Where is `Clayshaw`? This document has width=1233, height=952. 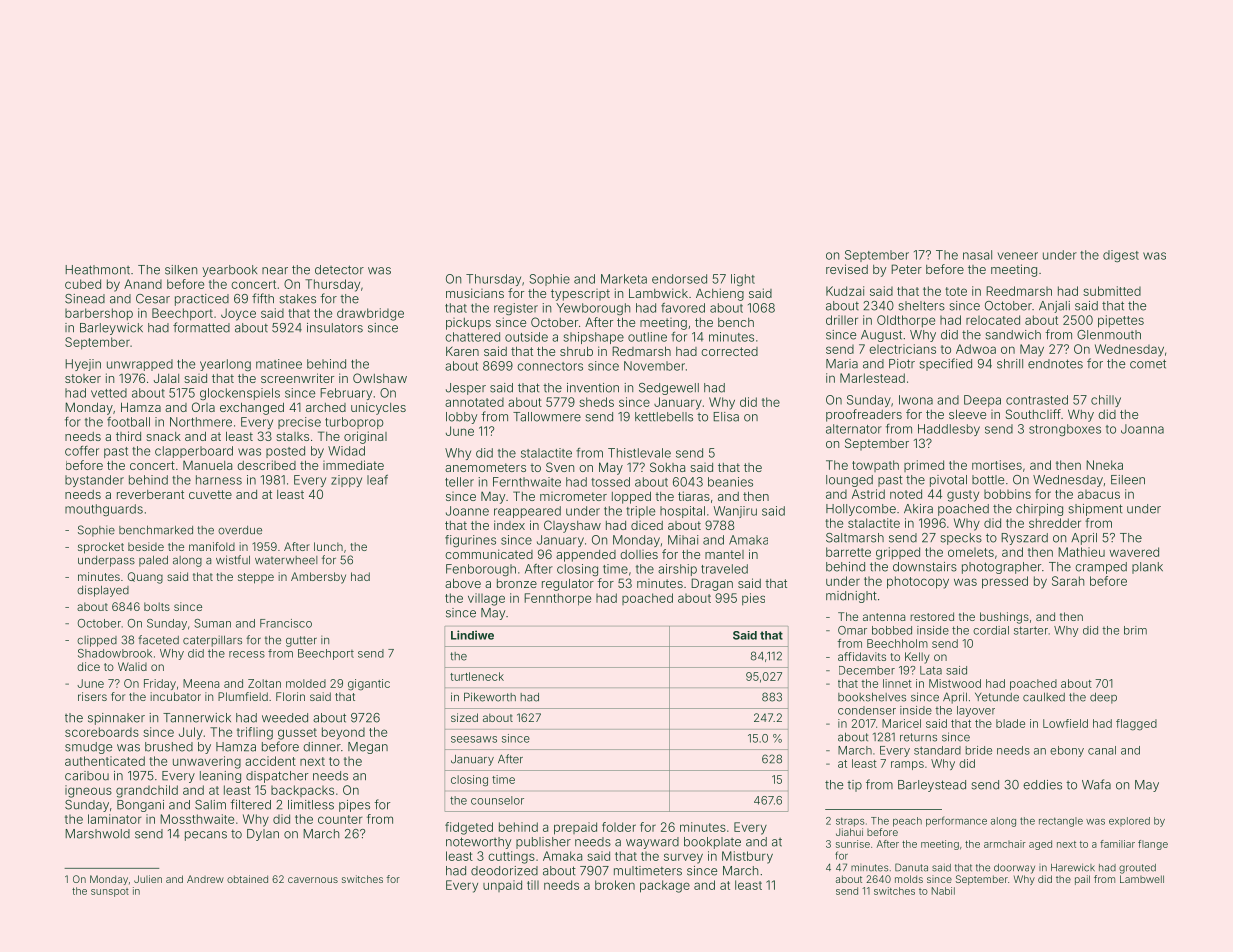 Clayshaw is located at coordinates (572, 526).
